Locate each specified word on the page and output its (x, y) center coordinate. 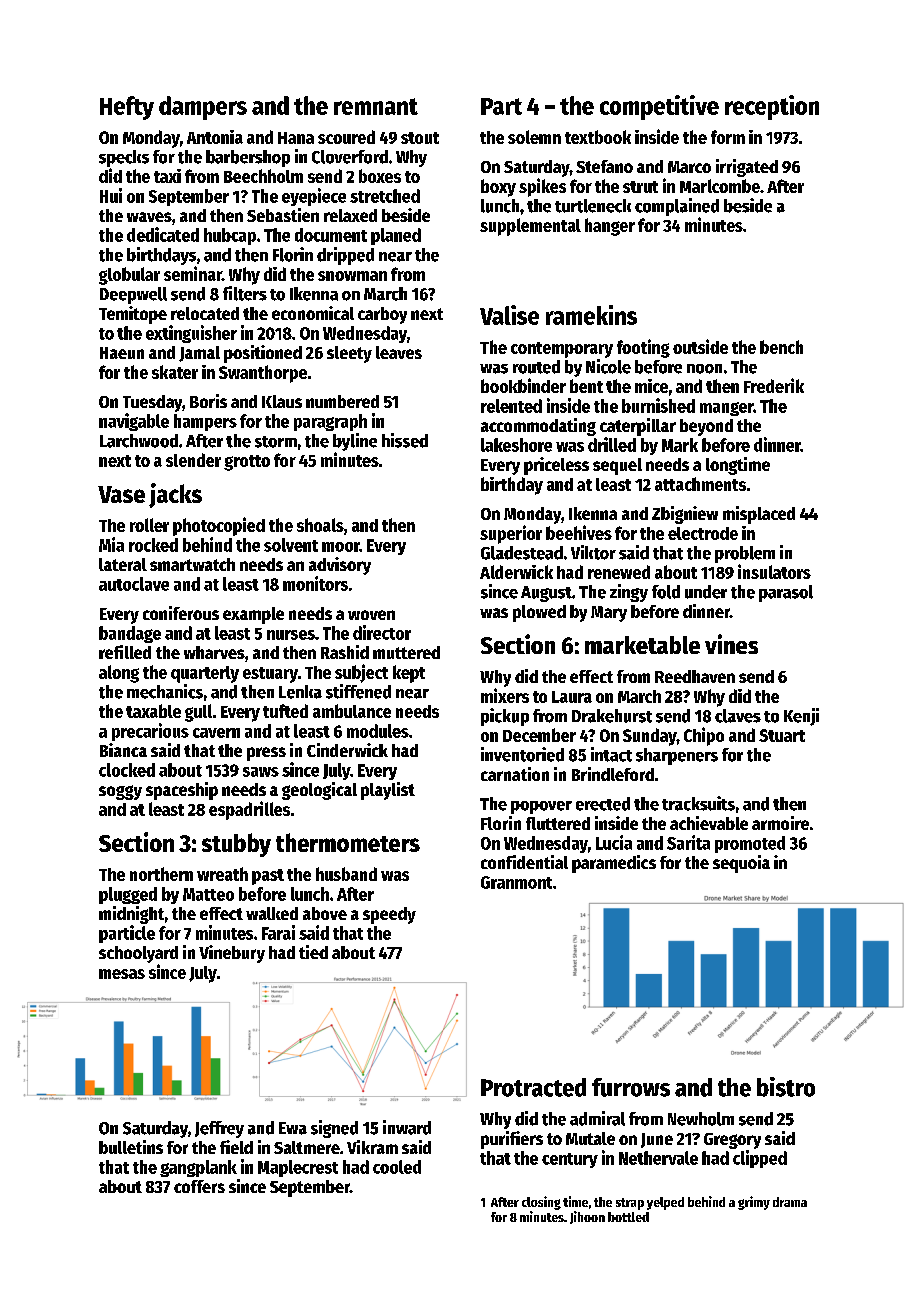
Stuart (782, 735)
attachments (700, 484)
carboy (382, 315)
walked (272, 913)
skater (175, 372)
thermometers (348, 842)
